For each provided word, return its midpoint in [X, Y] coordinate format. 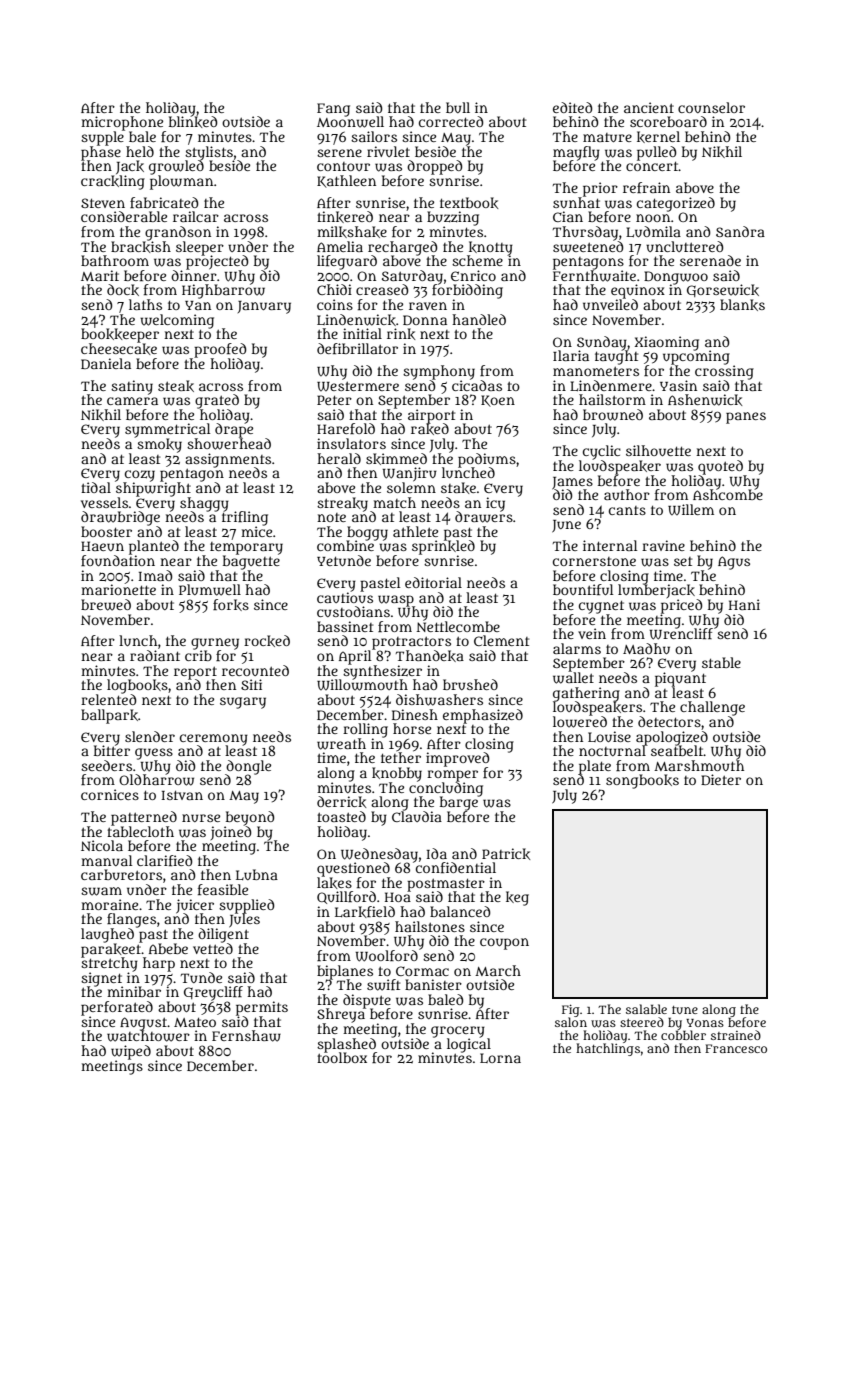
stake [458, 488]
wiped [131, 1052]
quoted [720, 467]
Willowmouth [362, 685]
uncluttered [685, 246]
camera [132, 401]
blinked [193, 122]
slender [150, 736]
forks [231, 605]
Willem [691, 509]
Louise [609, 736]
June [566, 526]
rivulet [388, 151]
